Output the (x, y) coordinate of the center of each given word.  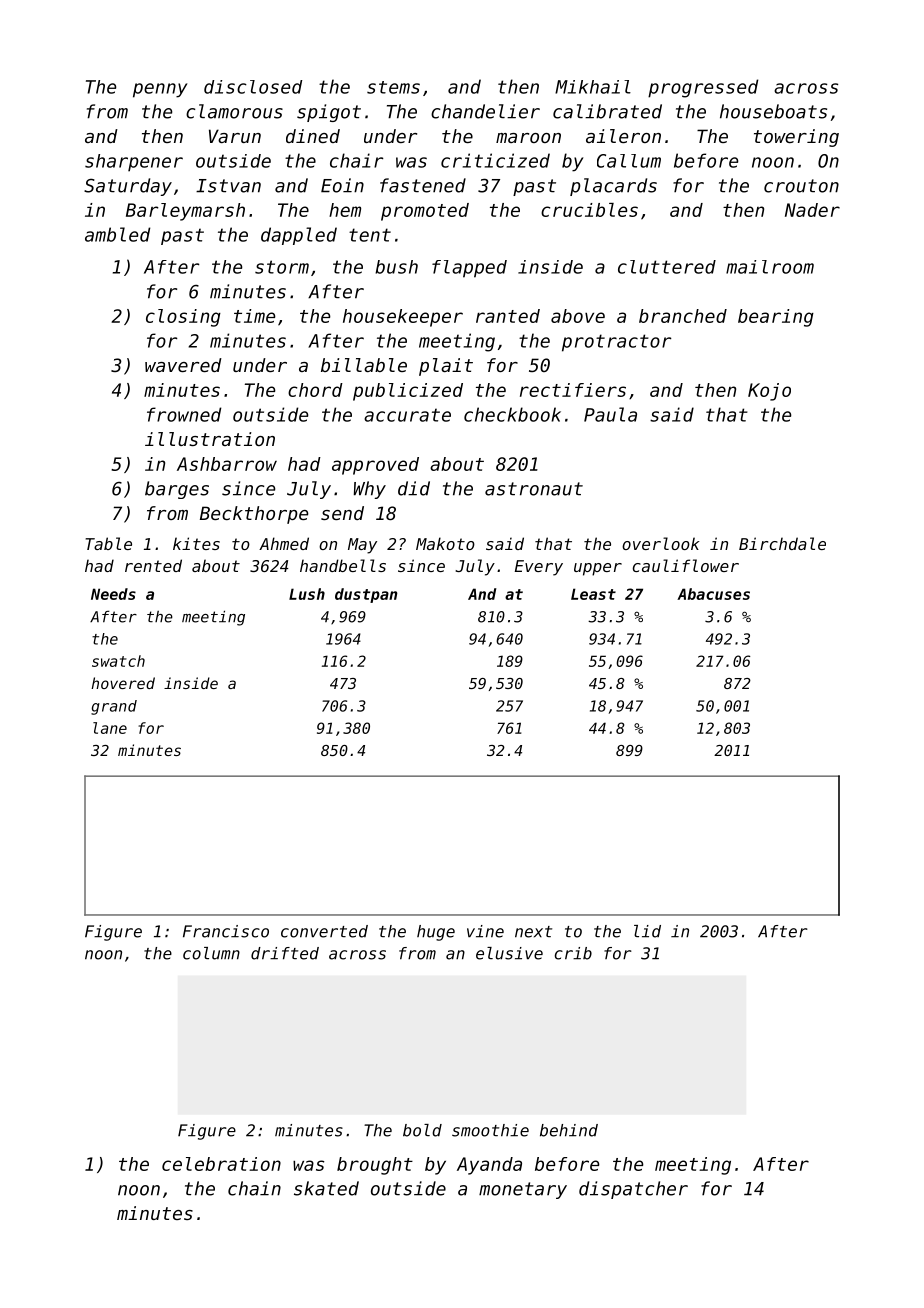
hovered (123, 683)
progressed (703, 88)
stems (393, 87)
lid (647, 931)
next (533, 932)
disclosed (253, 87)
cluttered (667, 267)
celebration (221, 1164)
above (578, 316)
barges (177, 490)
